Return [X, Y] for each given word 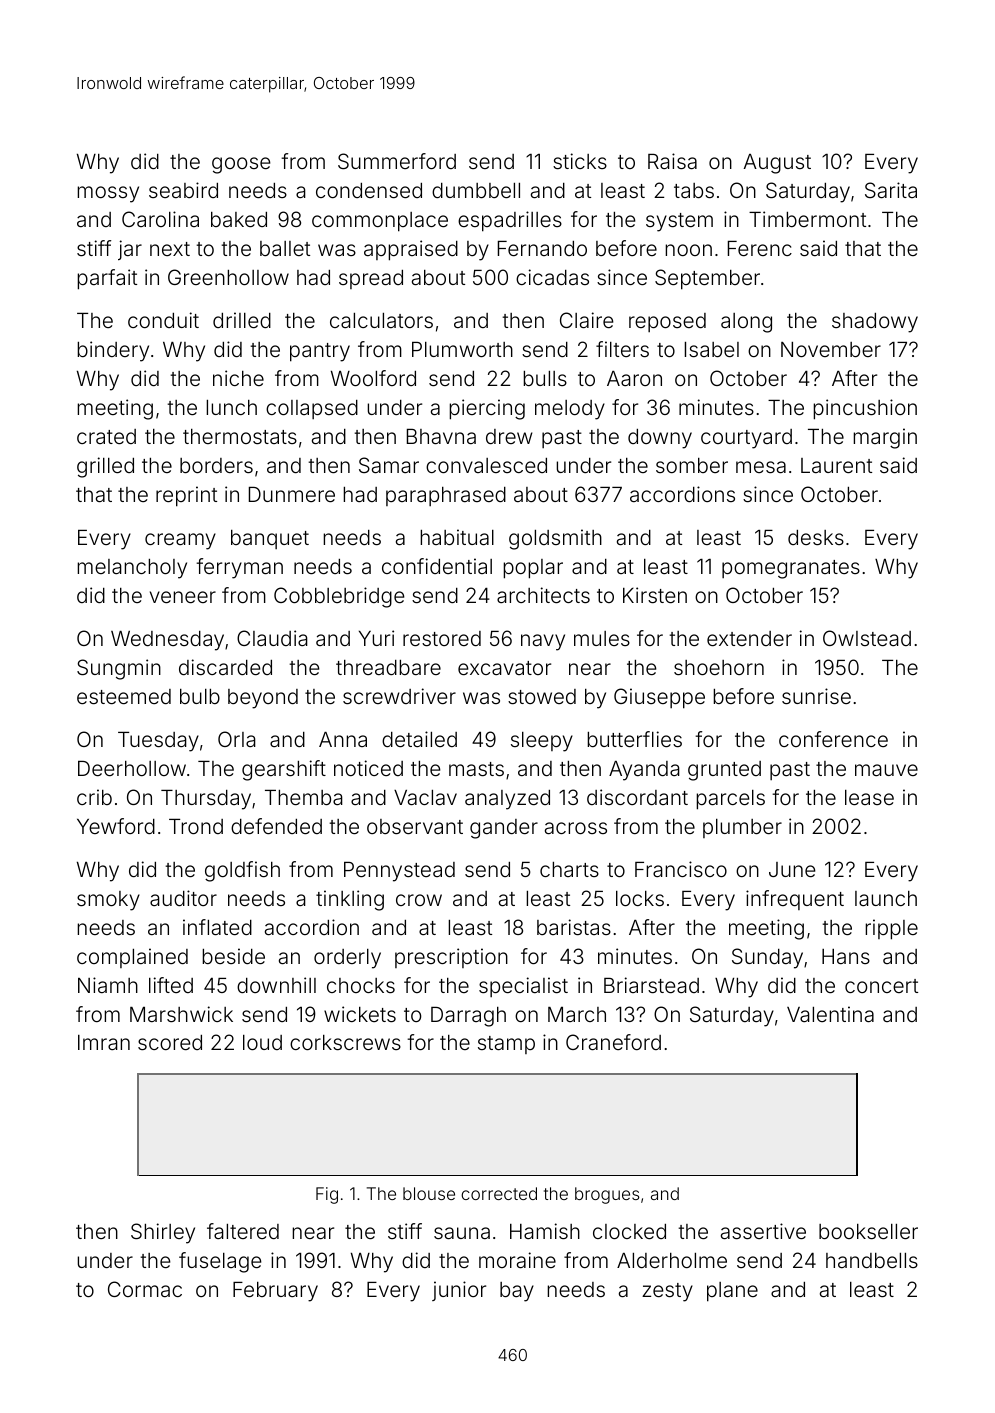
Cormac [145, 1289]
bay [517, 1292]
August [777, 164]
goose [241, 165]
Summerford [397, 161]
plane [732, 1292]
